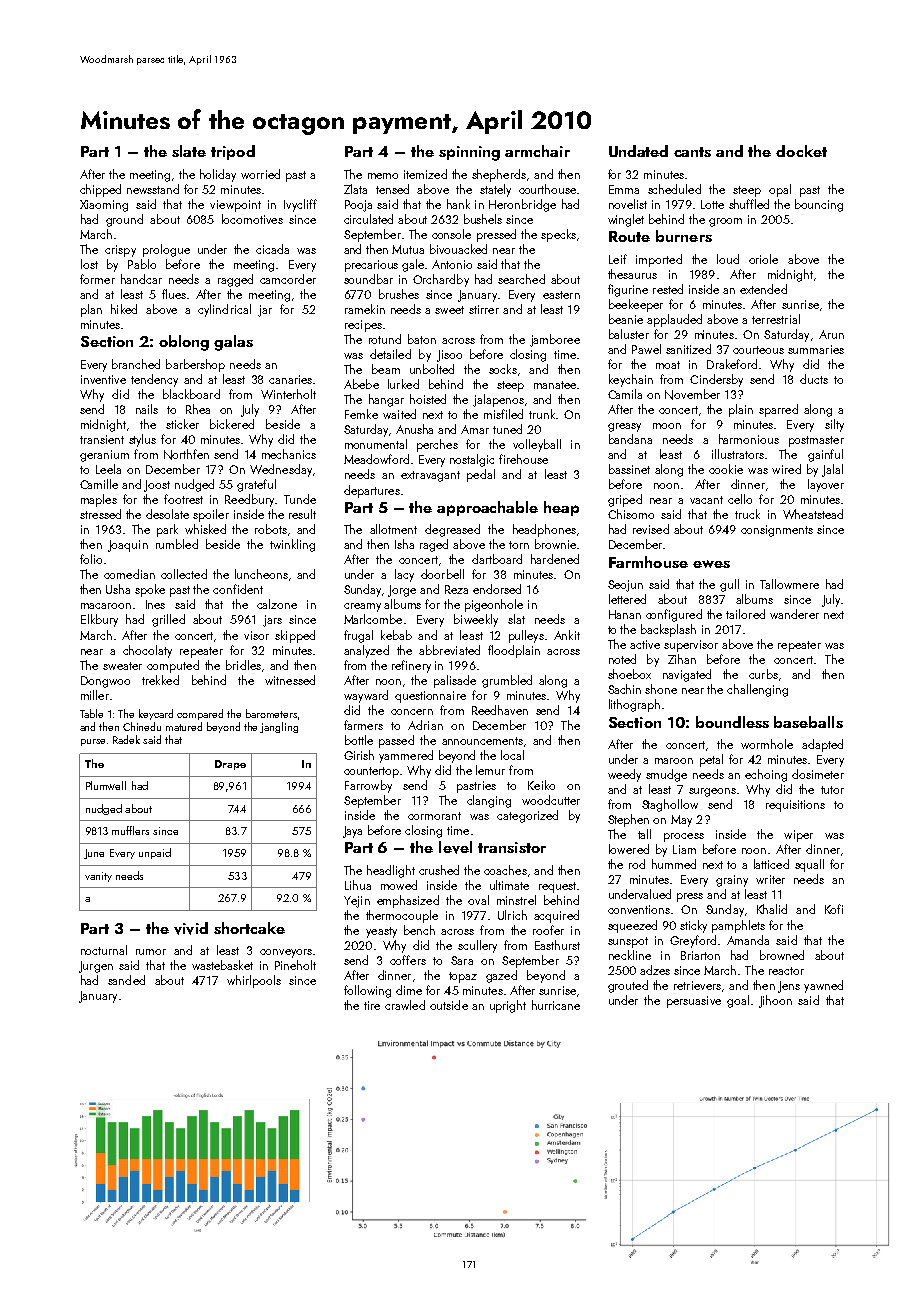 The width and height of the document is (924, 1308). What do you see at coordinates (801, 151) in the document?
I see `docket` at bounding box center [801, 151].
